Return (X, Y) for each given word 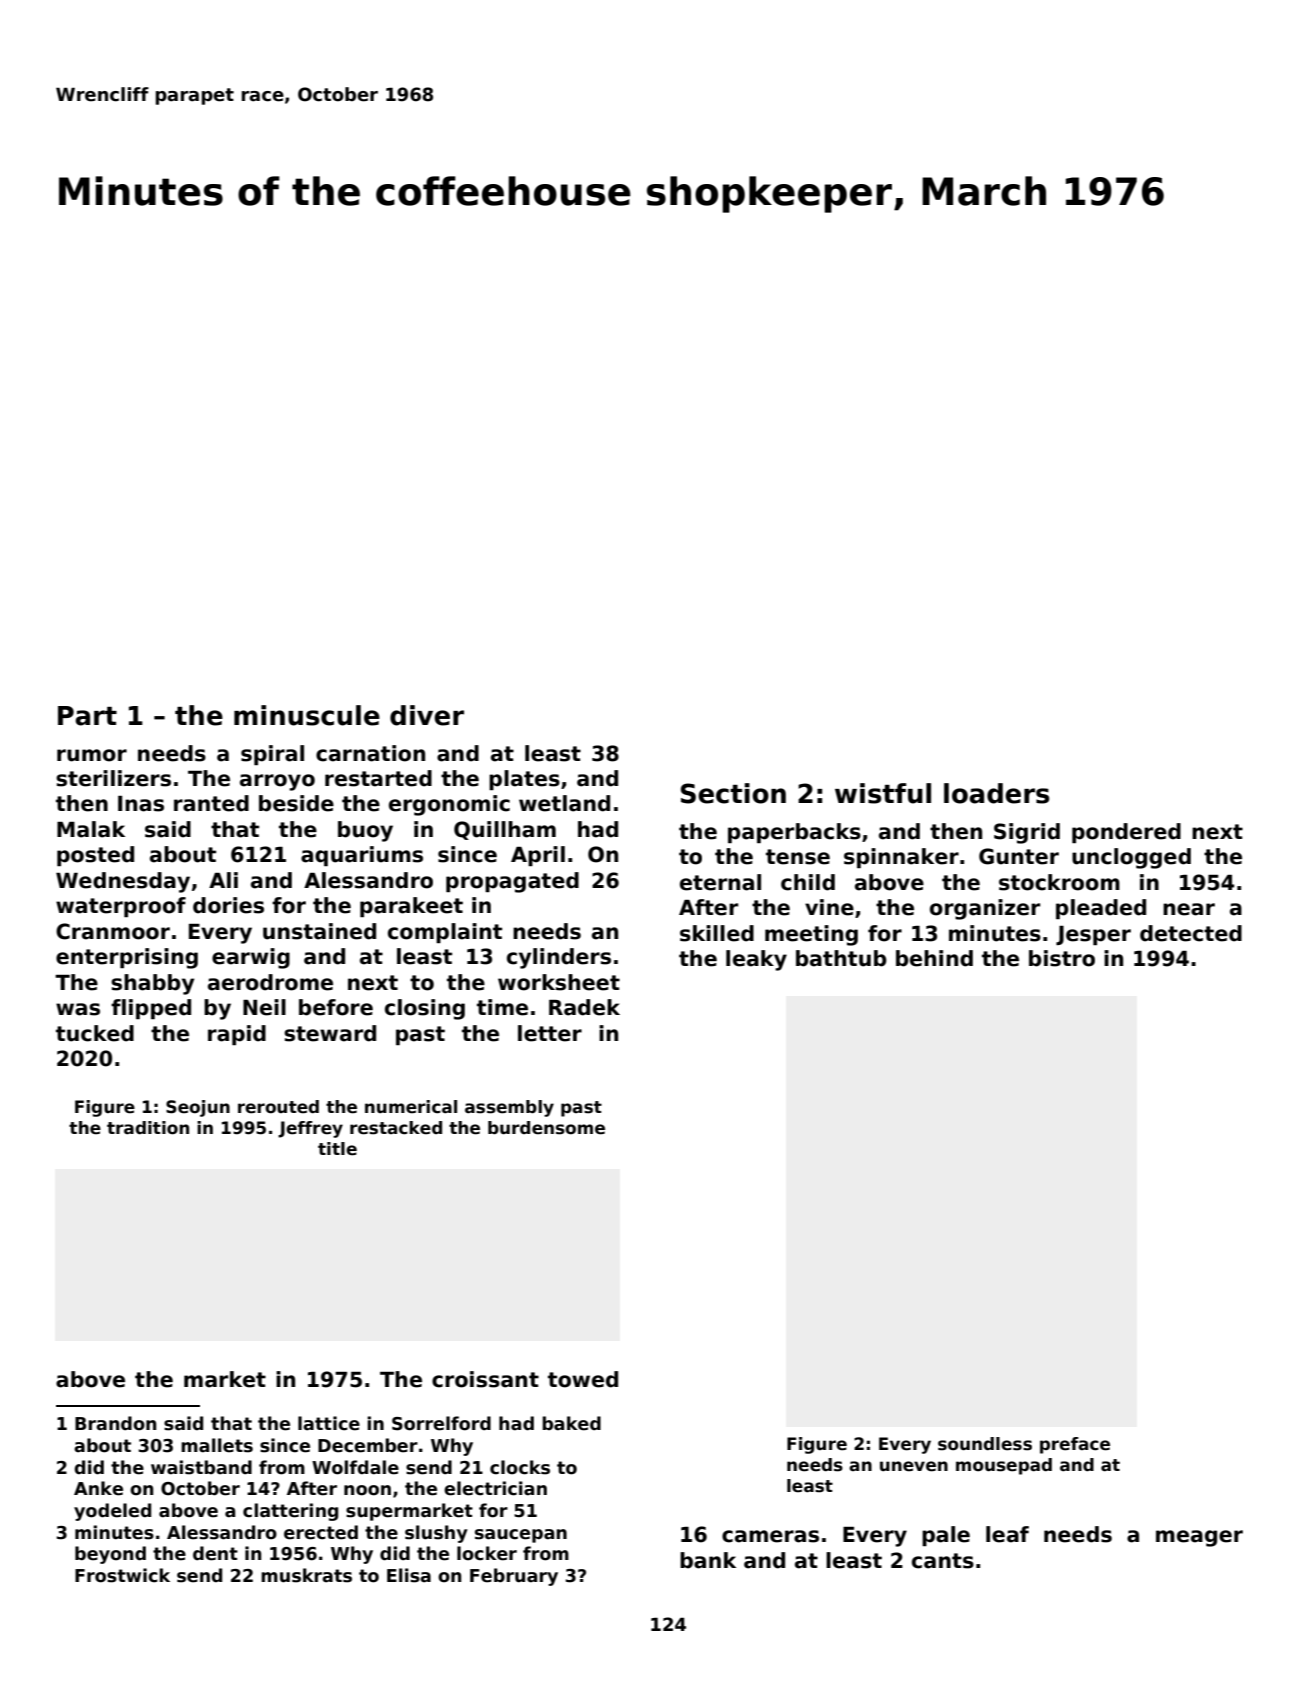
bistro (1062, 958)
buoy (365, 831)
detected (1191, 933)
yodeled (112, 1512)
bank (708, 1560)
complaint (445, 933)
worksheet (559, 982)
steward (330, 1033)
